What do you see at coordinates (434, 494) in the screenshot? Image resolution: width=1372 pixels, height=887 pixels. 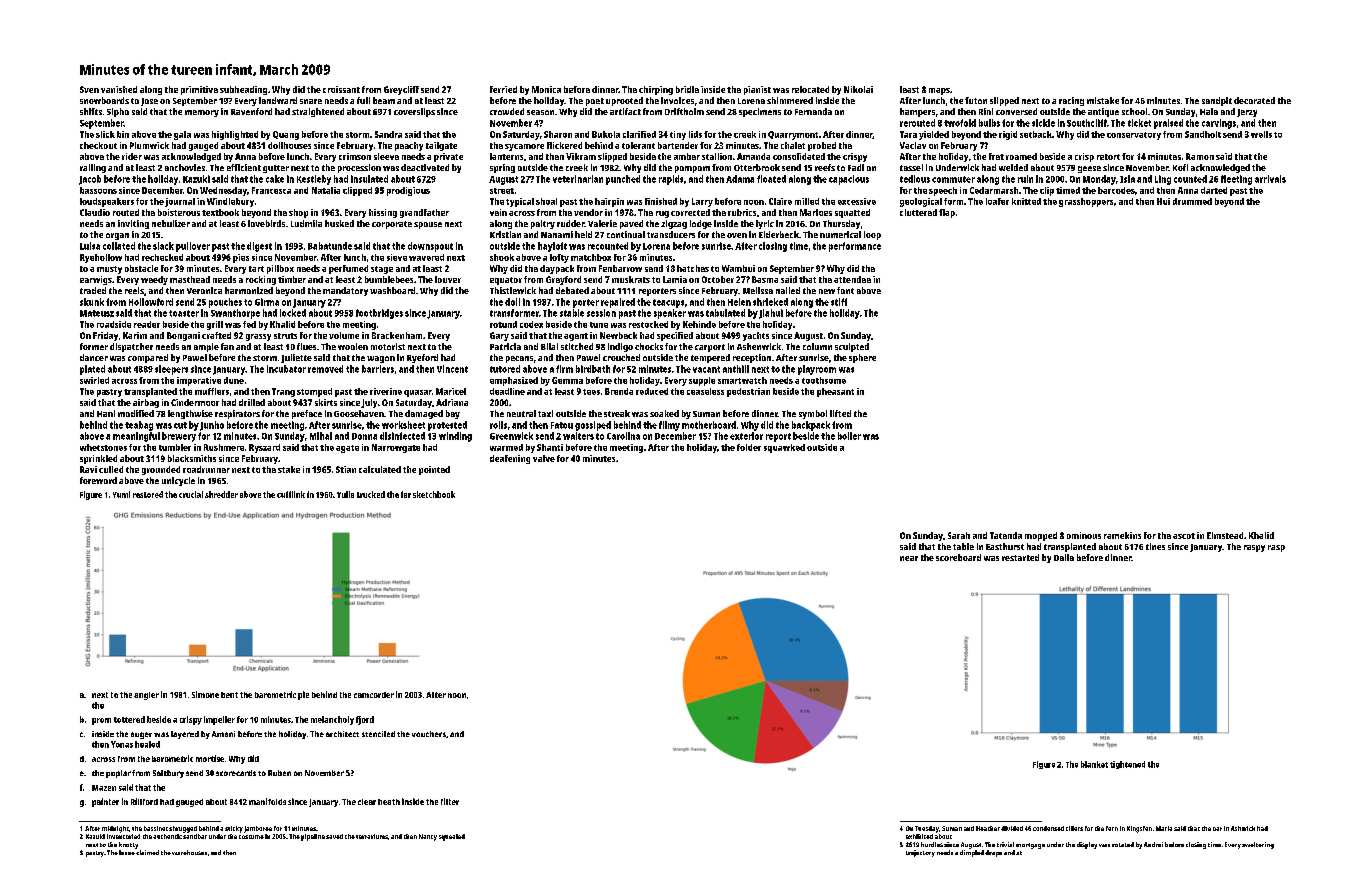 I see `sketchbook` at bounding box center [434, 494].
